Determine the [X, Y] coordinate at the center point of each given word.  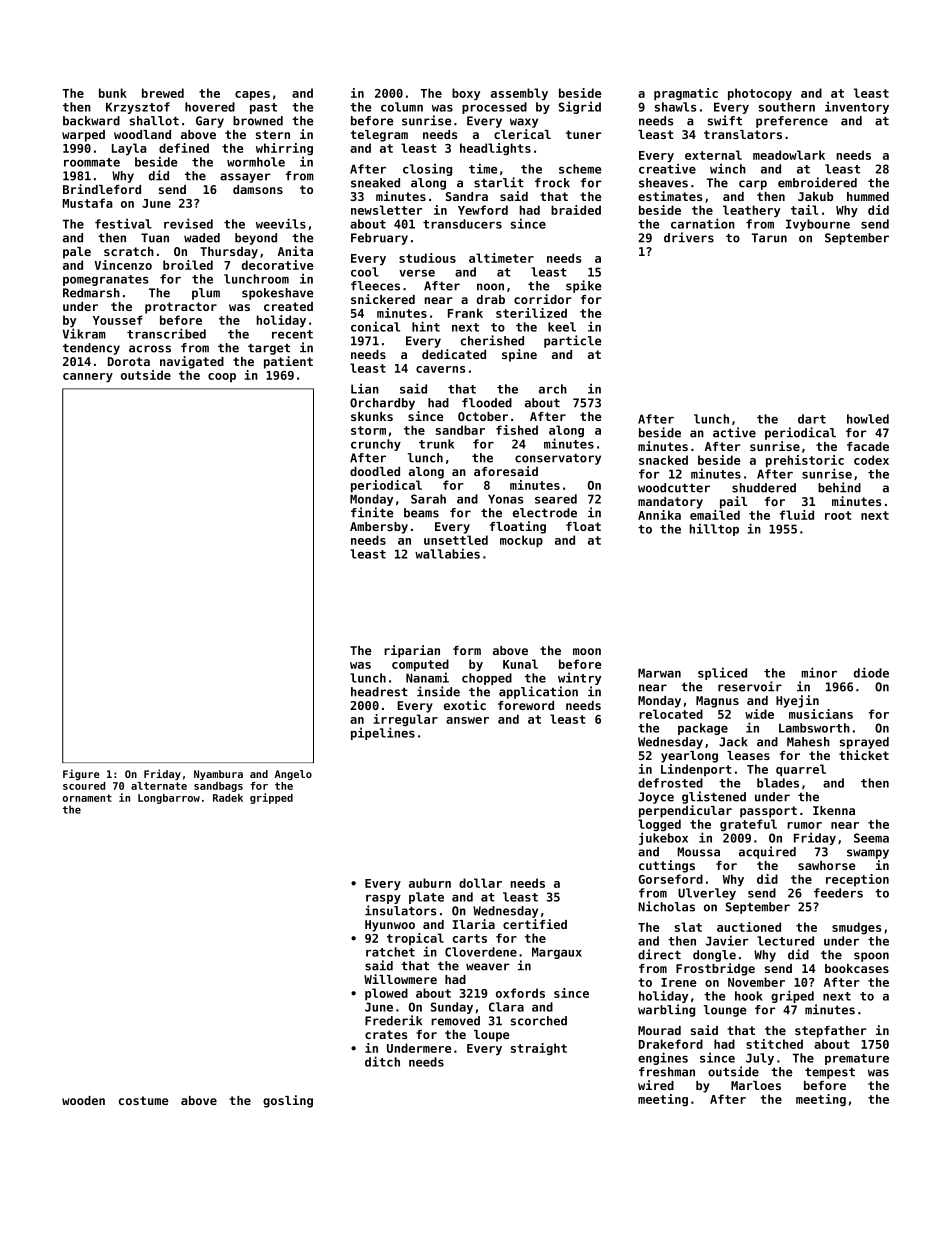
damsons [258, 189]
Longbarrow [169, 799]
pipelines [383, 733]
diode [871, 672]
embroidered [817, 182]
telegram [379, 136]
